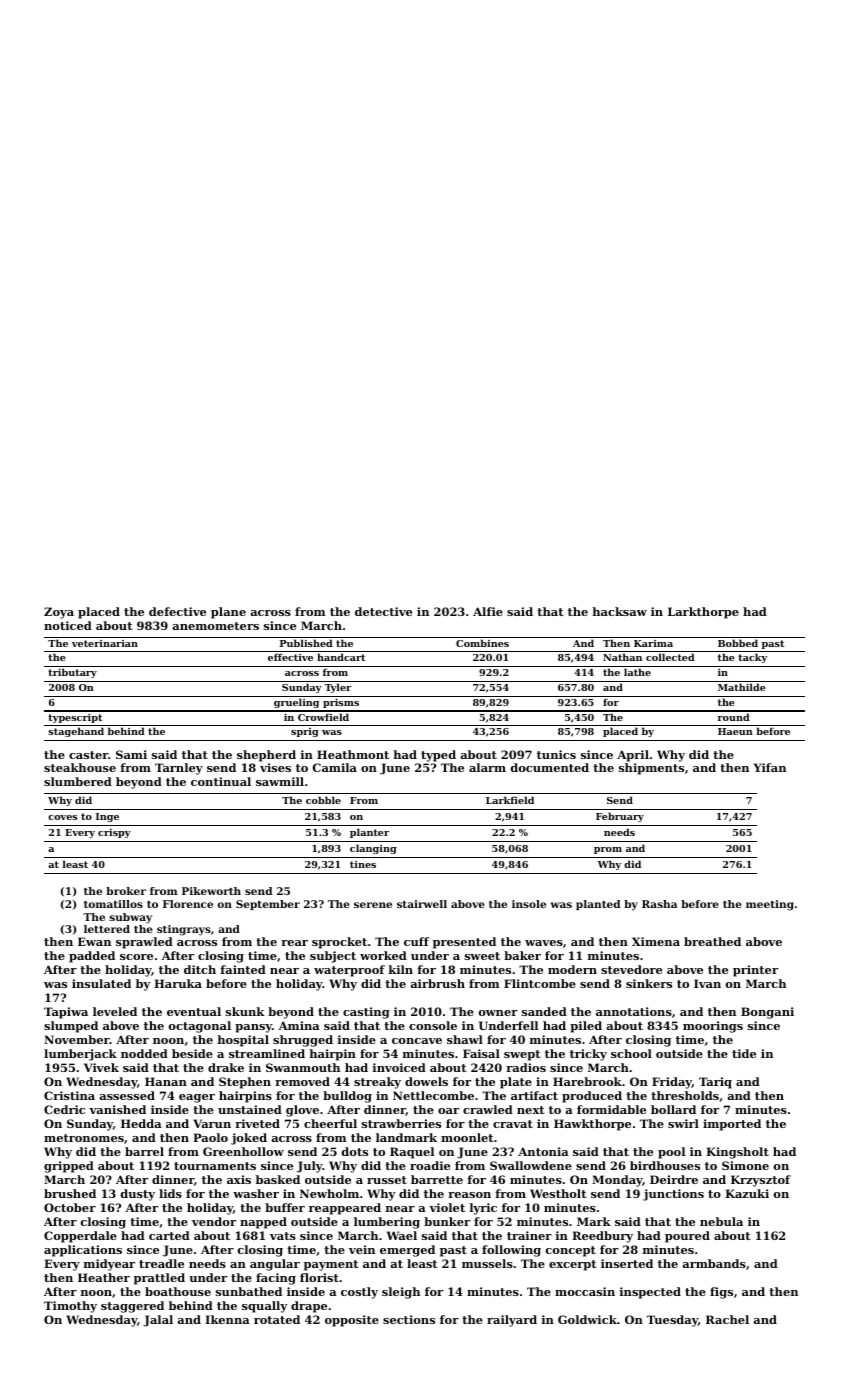 Image resolution: width=849 pixels, height=1400 pixels. I want to click on Cristina, so click(69, 1095).
